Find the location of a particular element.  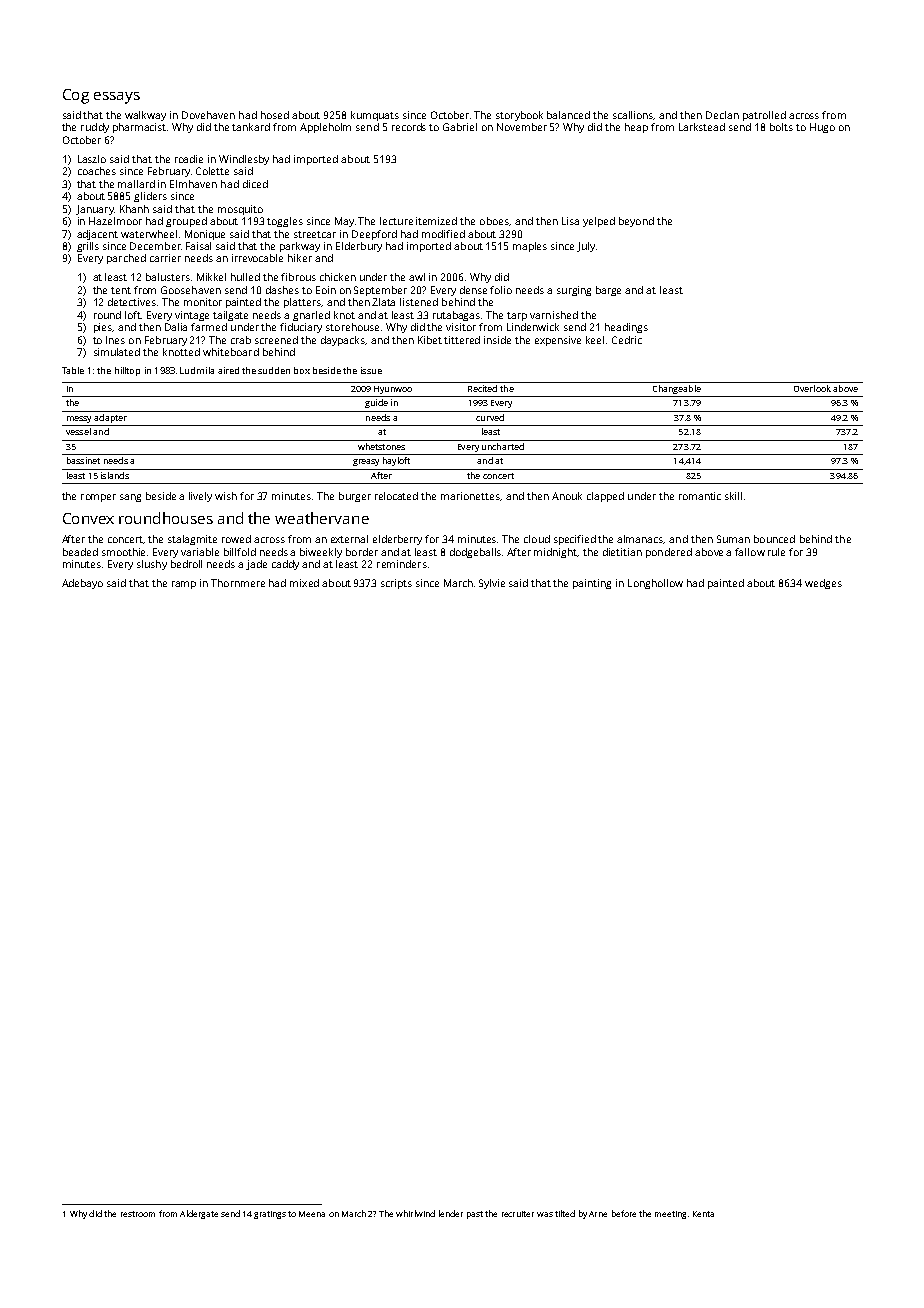

gratings is located at coordinates (270, 1215).
